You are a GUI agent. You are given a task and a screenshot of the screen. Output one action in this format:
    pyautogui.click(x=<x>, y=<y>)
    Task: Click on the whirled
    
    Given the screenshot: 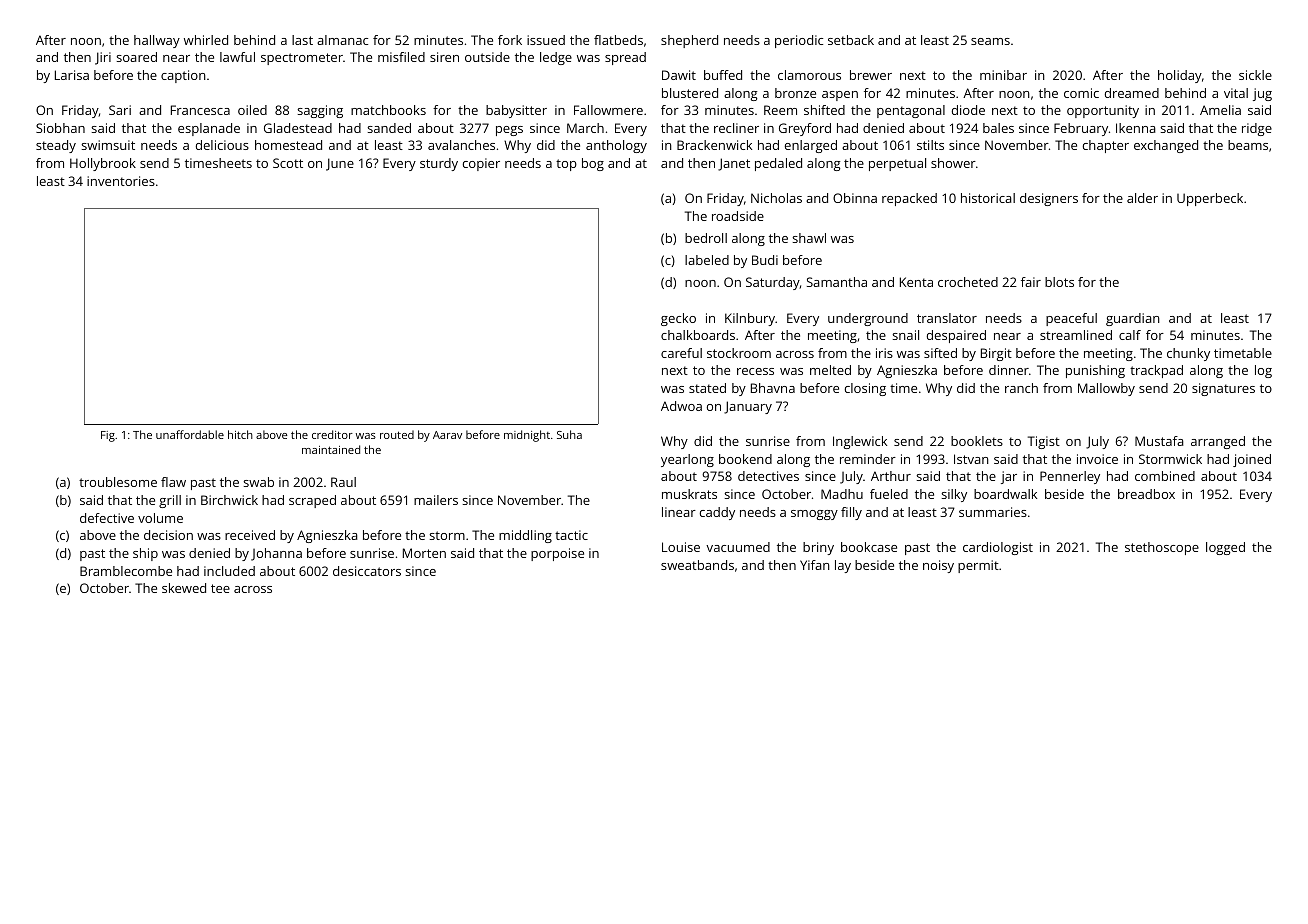 What is the action you would take?
    pyautogui.click(x=206, y=40)
